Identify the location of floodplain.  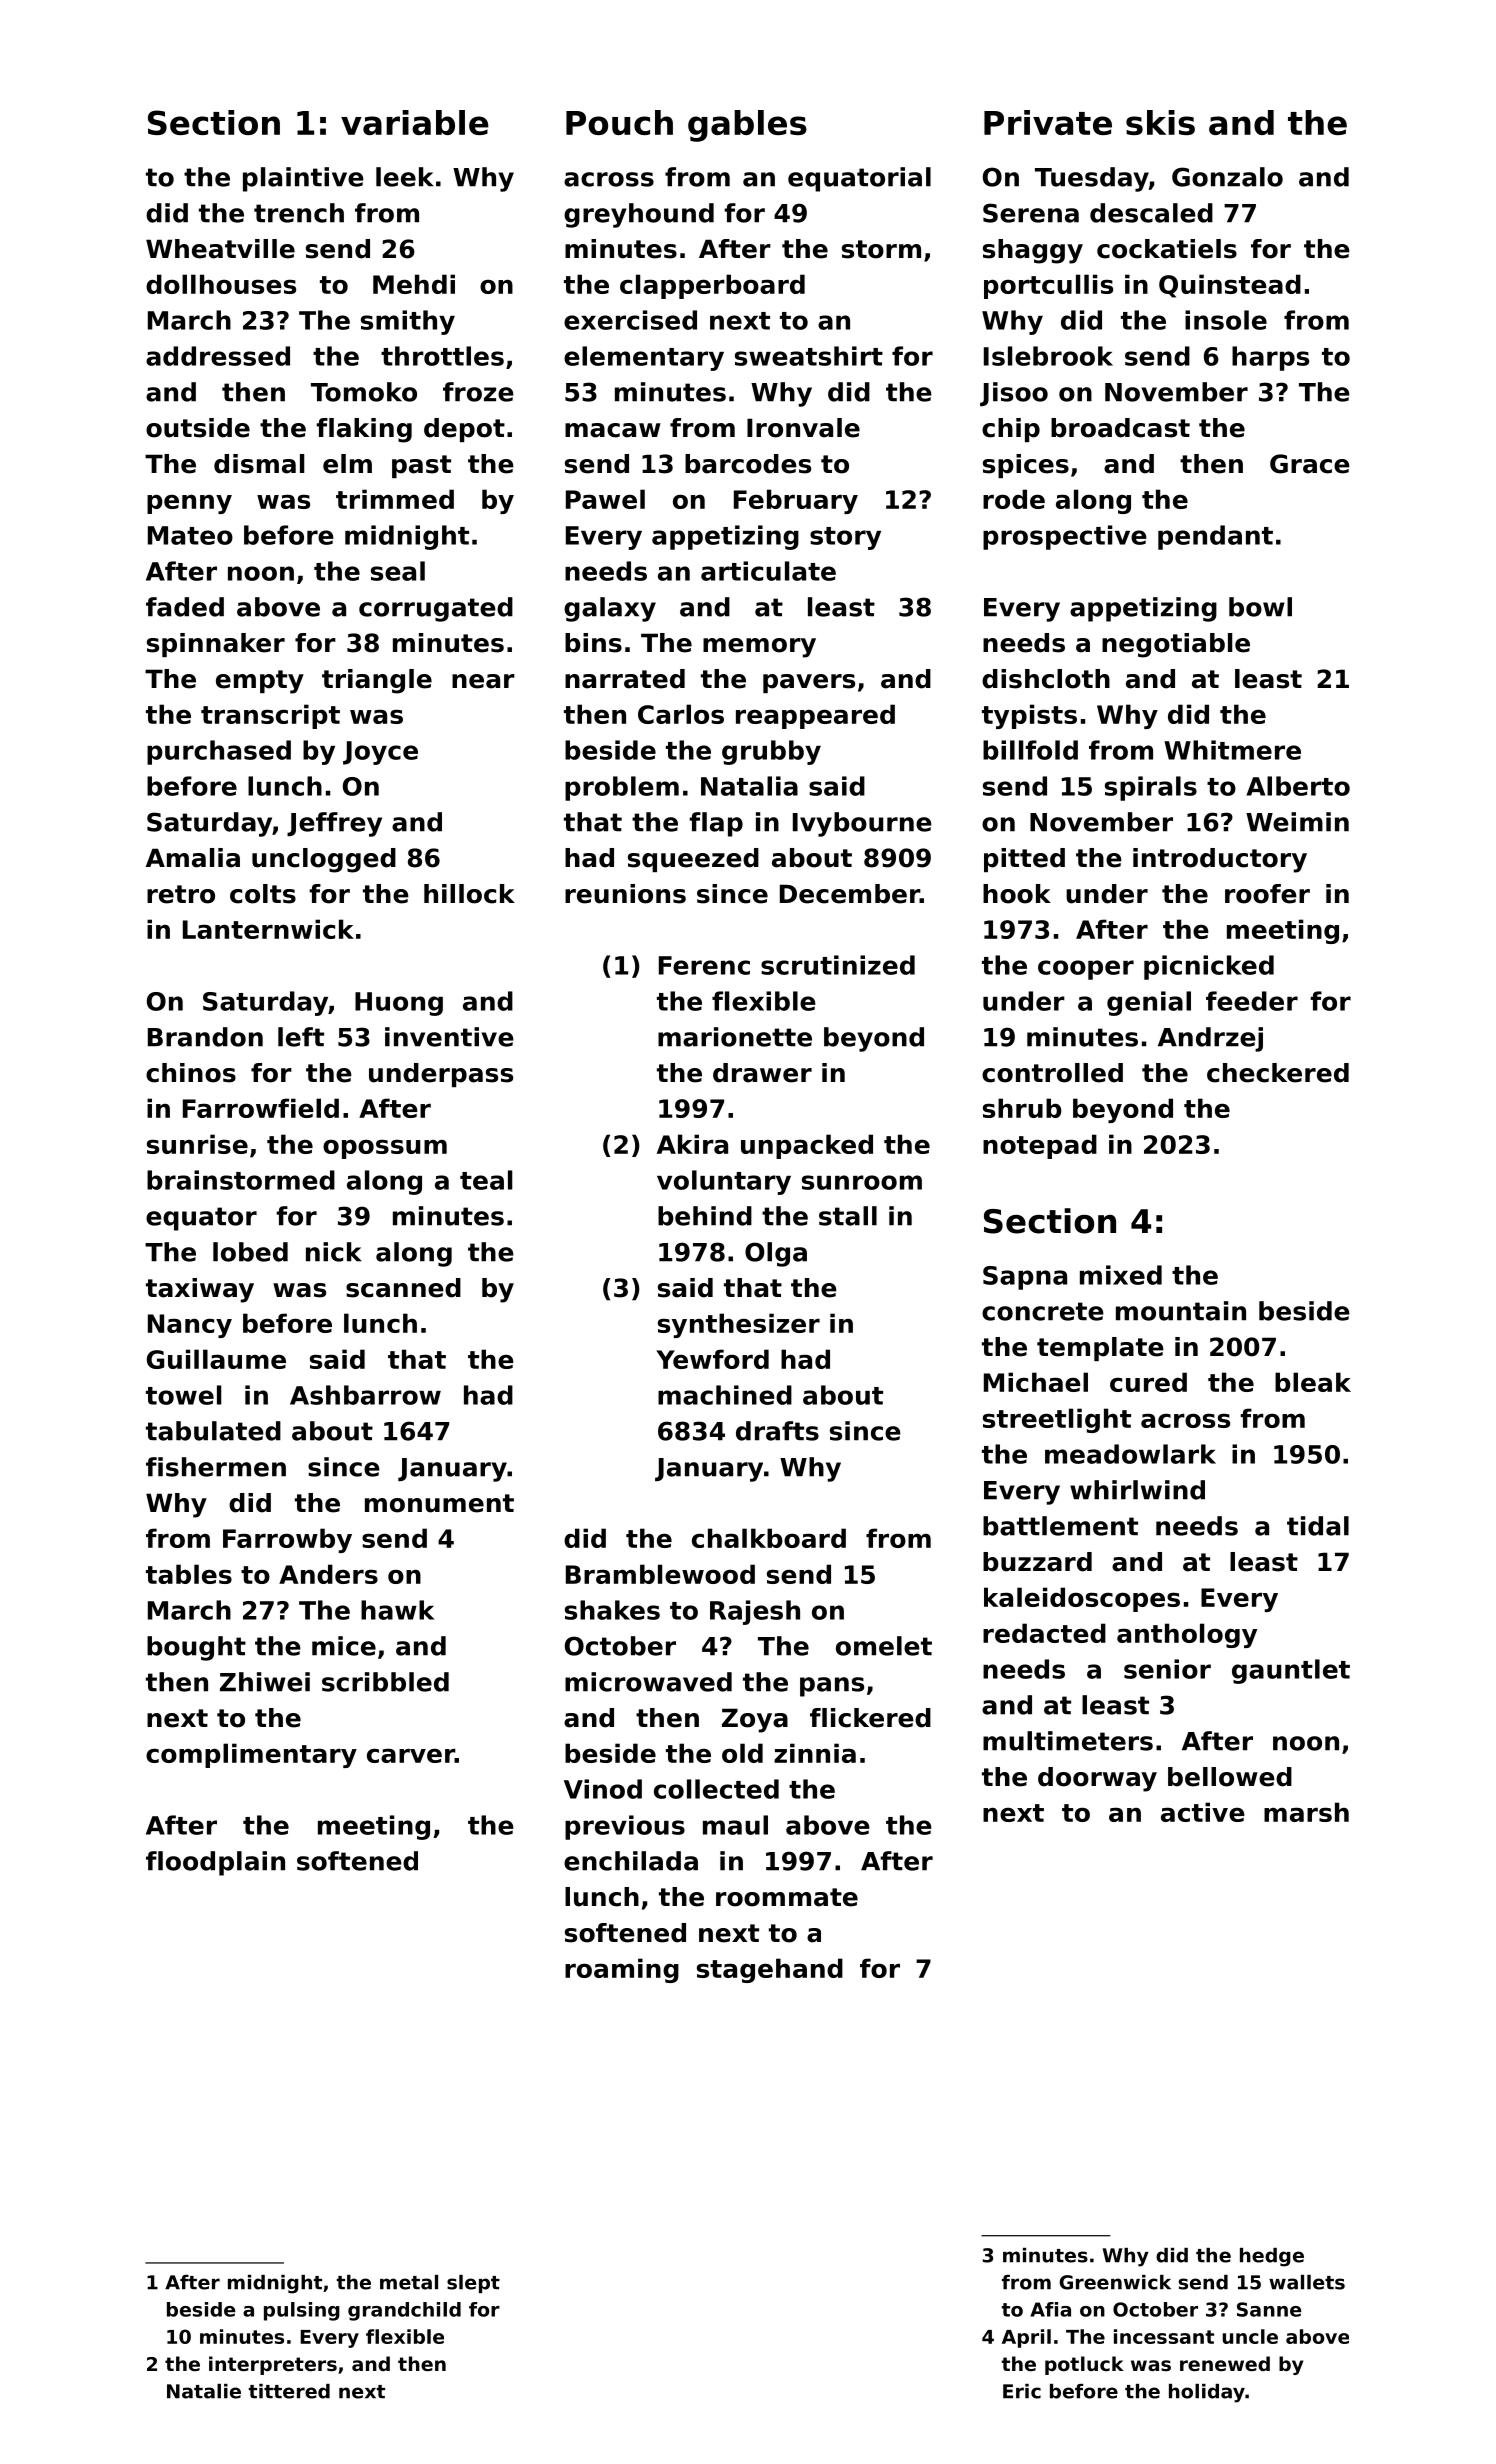
(215, 1863).
